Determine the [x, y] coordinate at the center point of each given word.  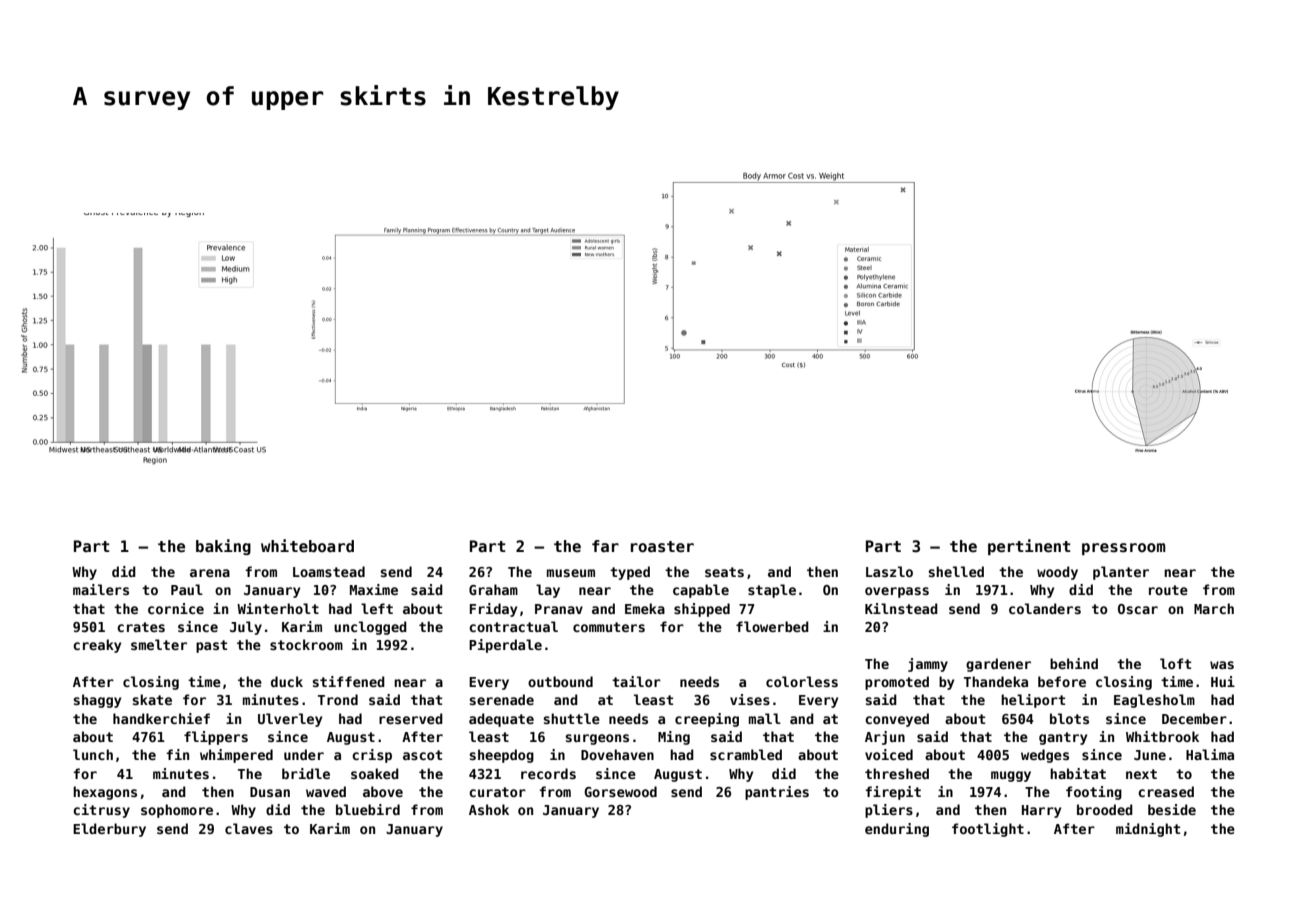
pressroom [1123, 549]
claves [249, 828]
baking [223, 547]
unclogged [370, 628]
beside [1172, 809]
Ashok [489, 809]
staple [772, 591]
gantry [1063, 738]
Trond [338, 699]
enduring [897, 830]
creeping [707, 720]
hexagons [105, 793]
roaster [662, 547]
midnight [1148, 830]
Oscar [1138, 609]
